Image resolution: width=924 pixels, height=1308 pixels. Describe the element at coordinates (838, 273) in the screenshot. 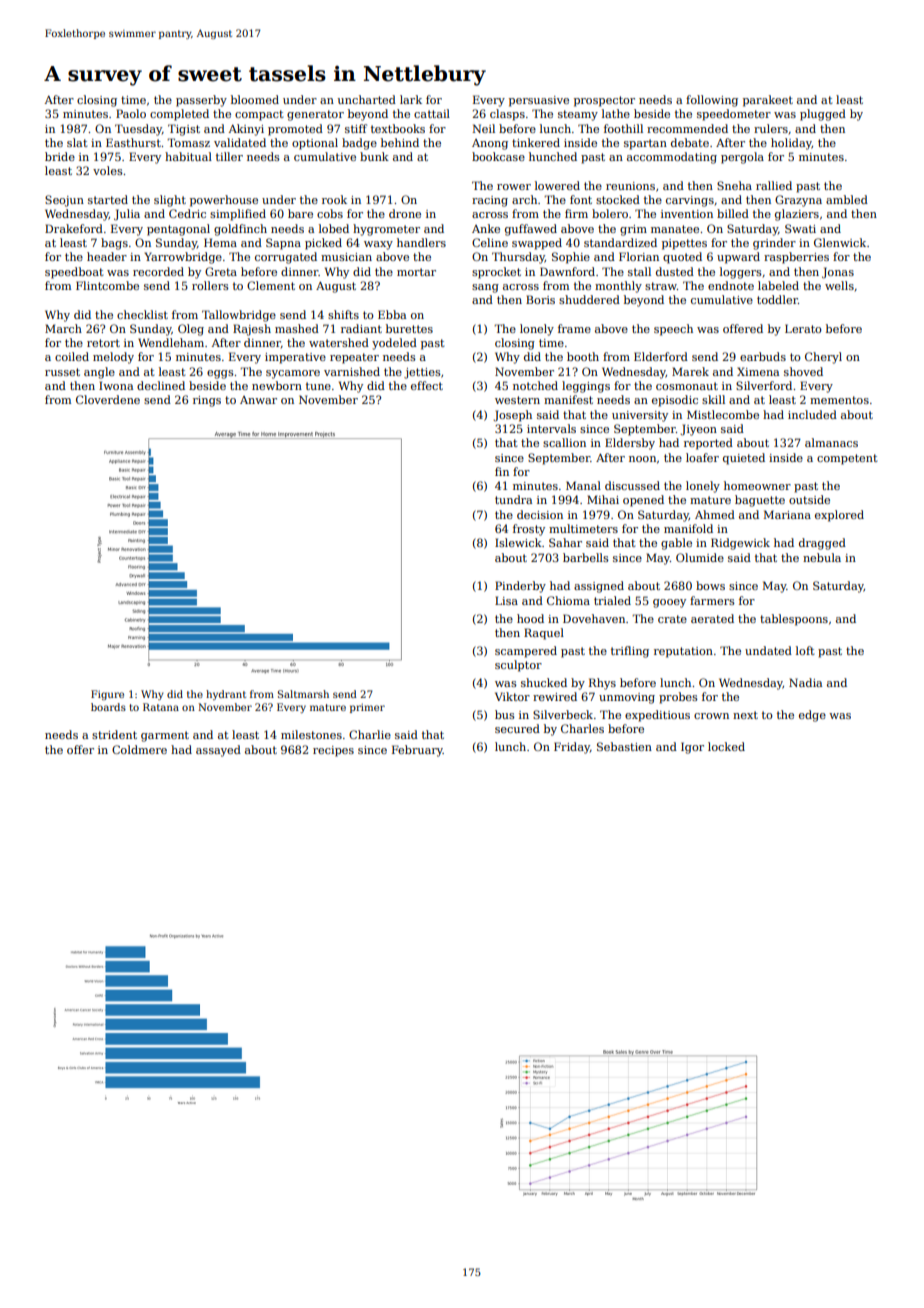

I see `Jonas` at that location.
